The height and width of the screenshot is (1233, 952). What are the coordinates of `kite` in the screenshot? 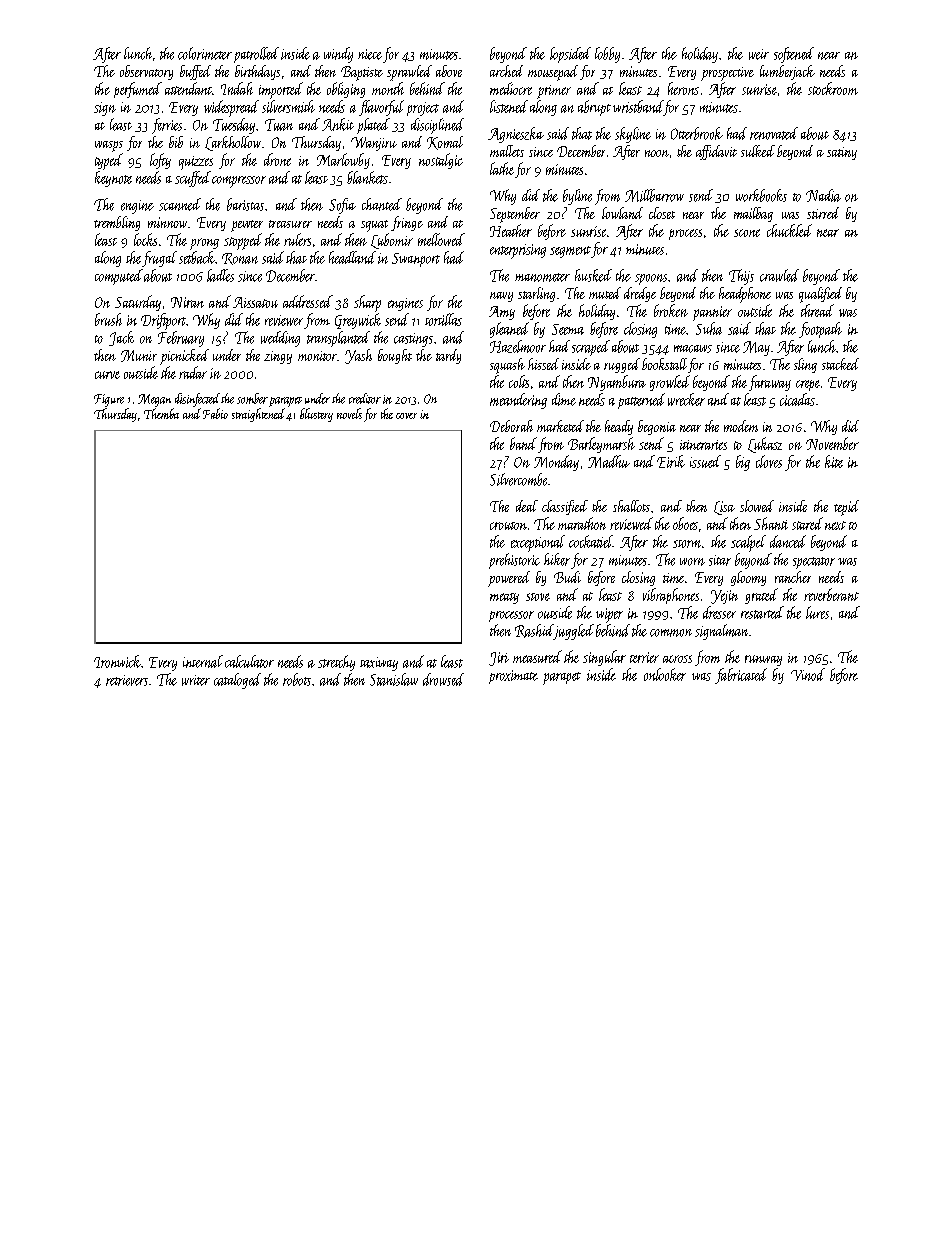 It's located at (834, 461).
